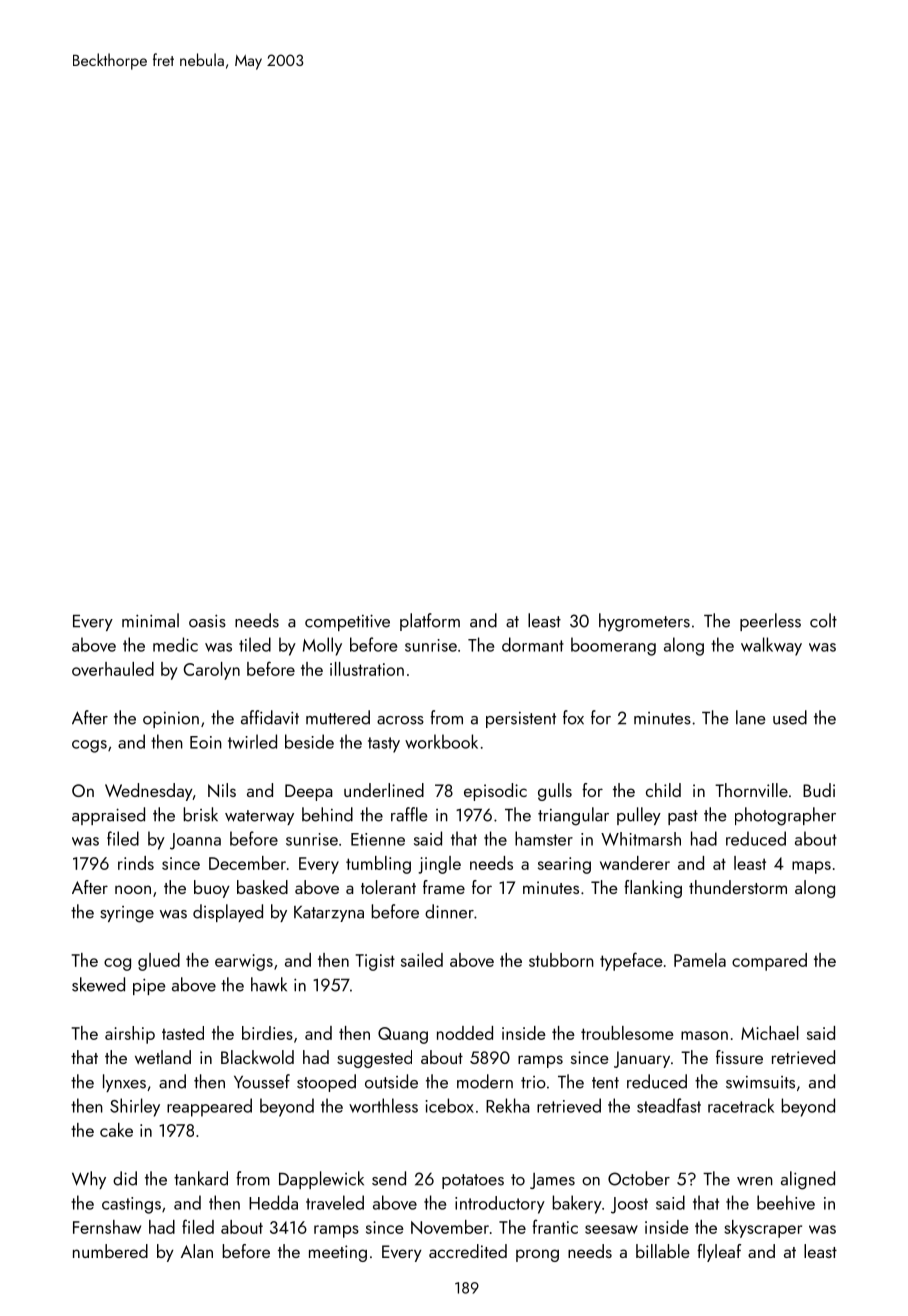 The image size is (908, 1316). I want to click on James, so click(552, 1181).
